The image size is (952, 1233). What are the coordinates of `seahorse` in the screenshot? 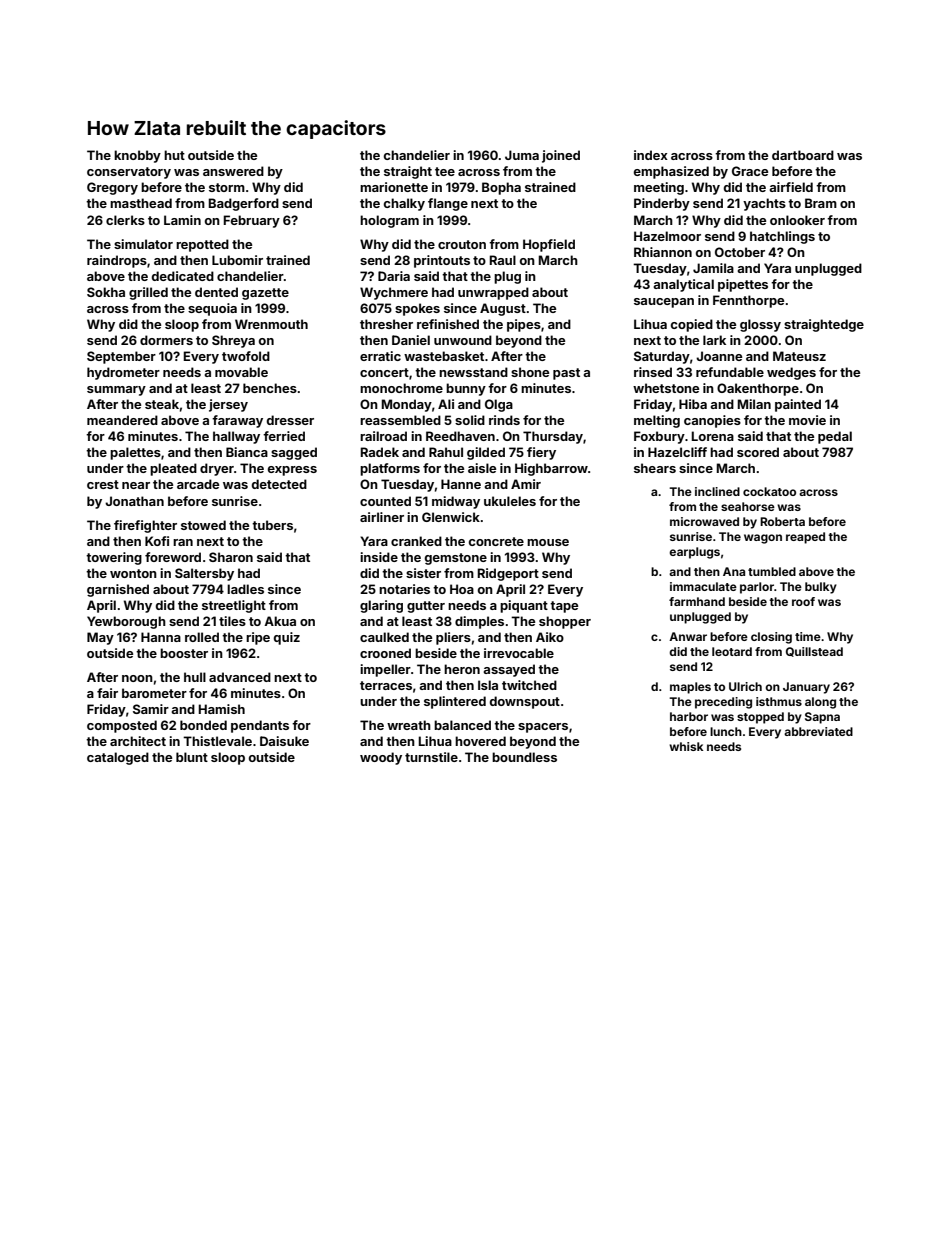 It's located at (748, 506).
